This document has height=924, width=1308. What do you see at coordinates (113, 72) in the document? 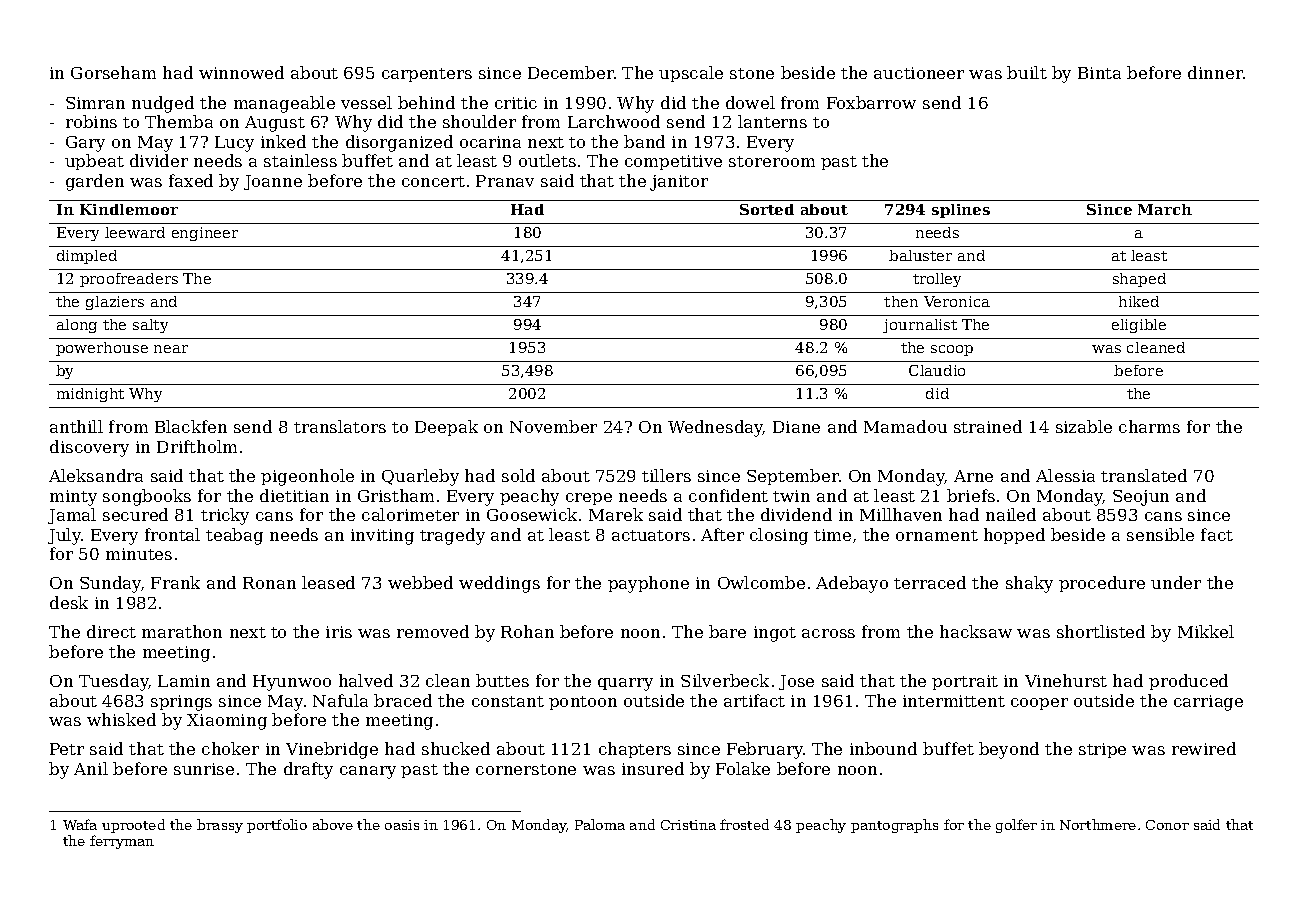
I see `Gorseham` at bounding box center [113, 72].
